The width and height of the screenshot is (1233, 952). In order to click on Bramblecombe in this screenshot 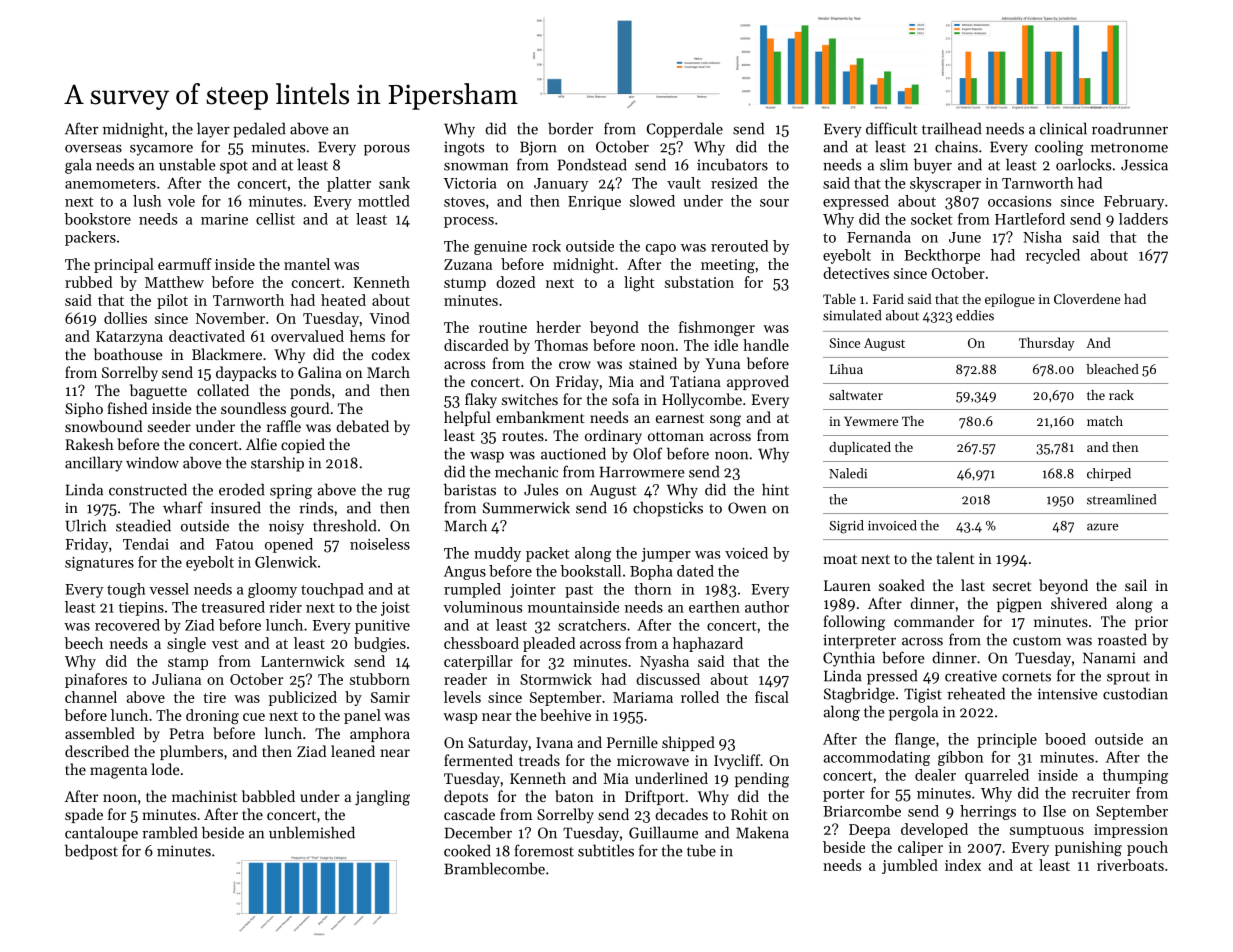, I will do `click(494, 868)`.
